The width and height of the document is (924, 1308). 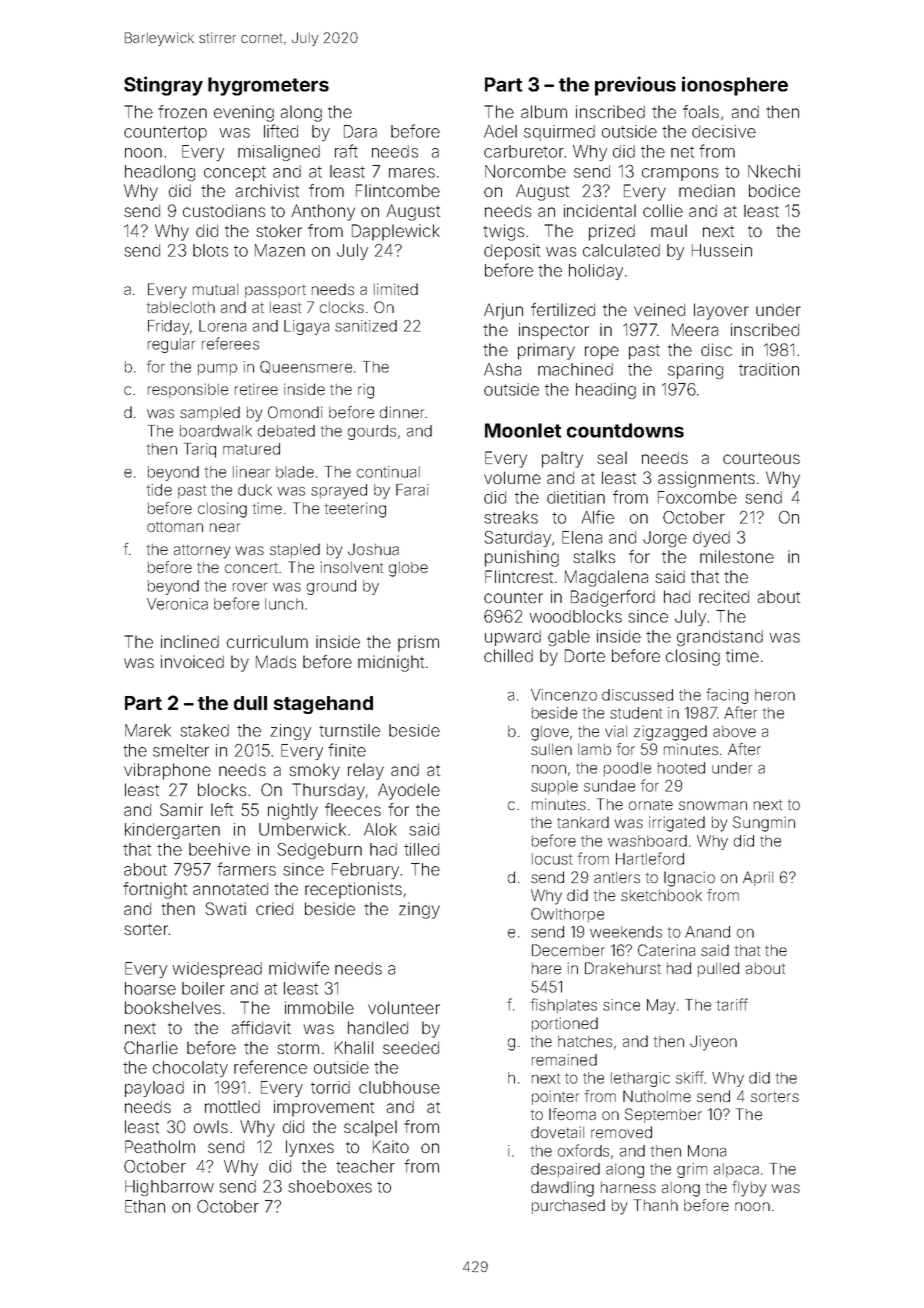 I want to click on shoeboxes, so click(x=330, y=1186).
